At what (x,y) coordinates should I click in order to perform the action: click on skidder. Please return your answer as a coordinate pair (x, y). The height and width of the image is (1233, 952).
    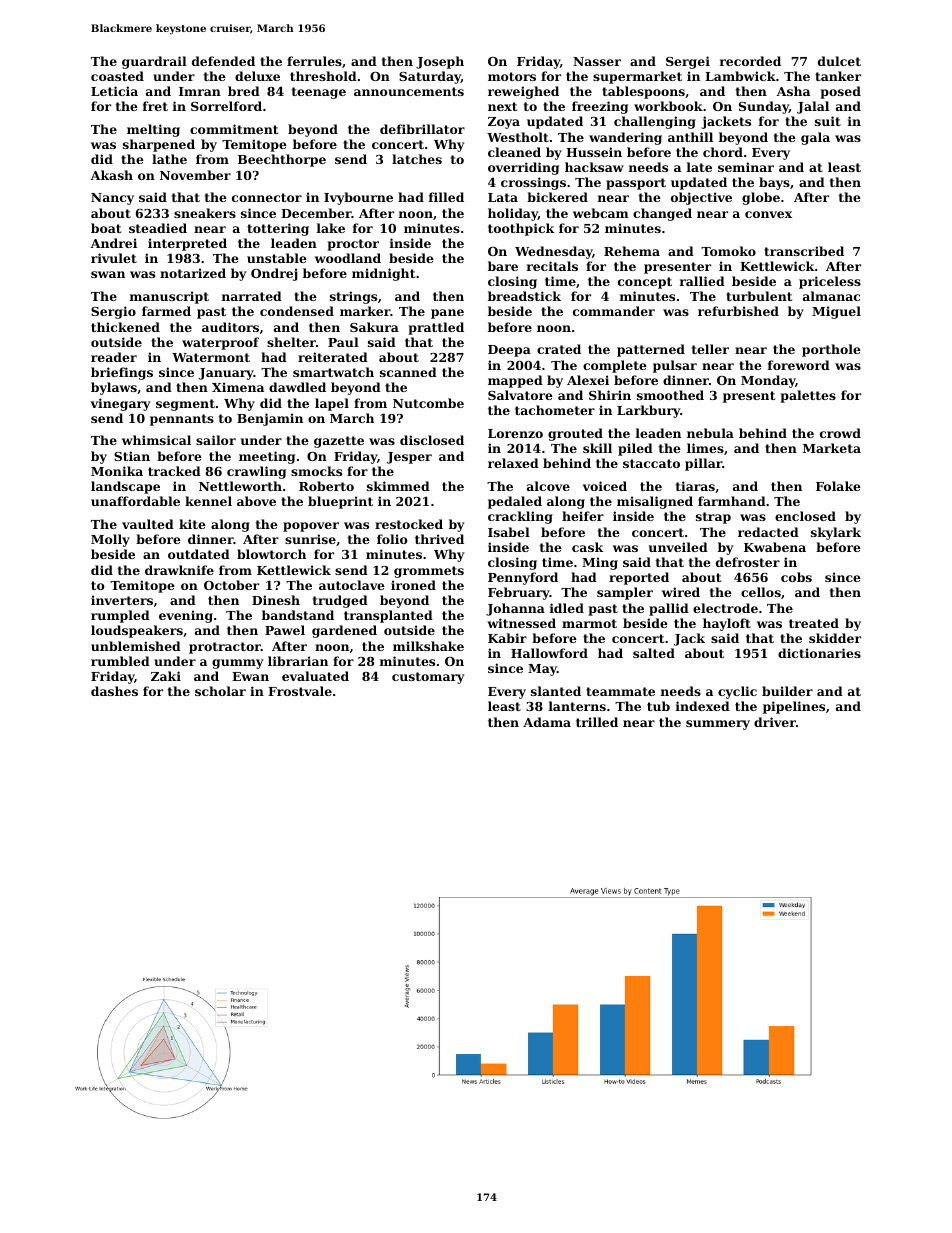
    Looking at the image, I should click on (835, 638).
